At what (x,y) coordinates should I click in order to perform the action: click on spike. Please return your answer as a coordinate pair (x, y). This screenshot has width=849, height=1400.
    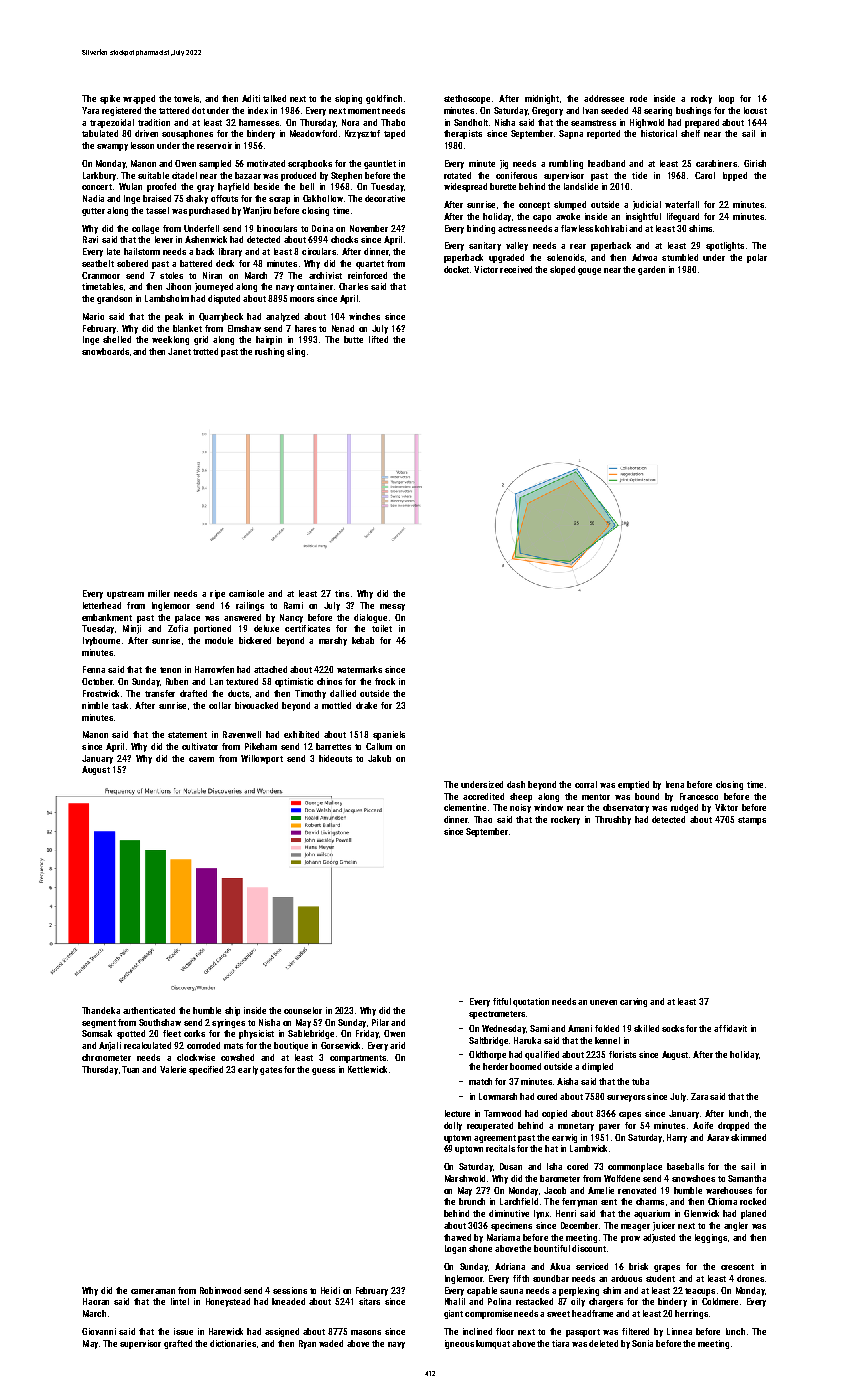
    Looking at the image, I should click on (110, 99).
